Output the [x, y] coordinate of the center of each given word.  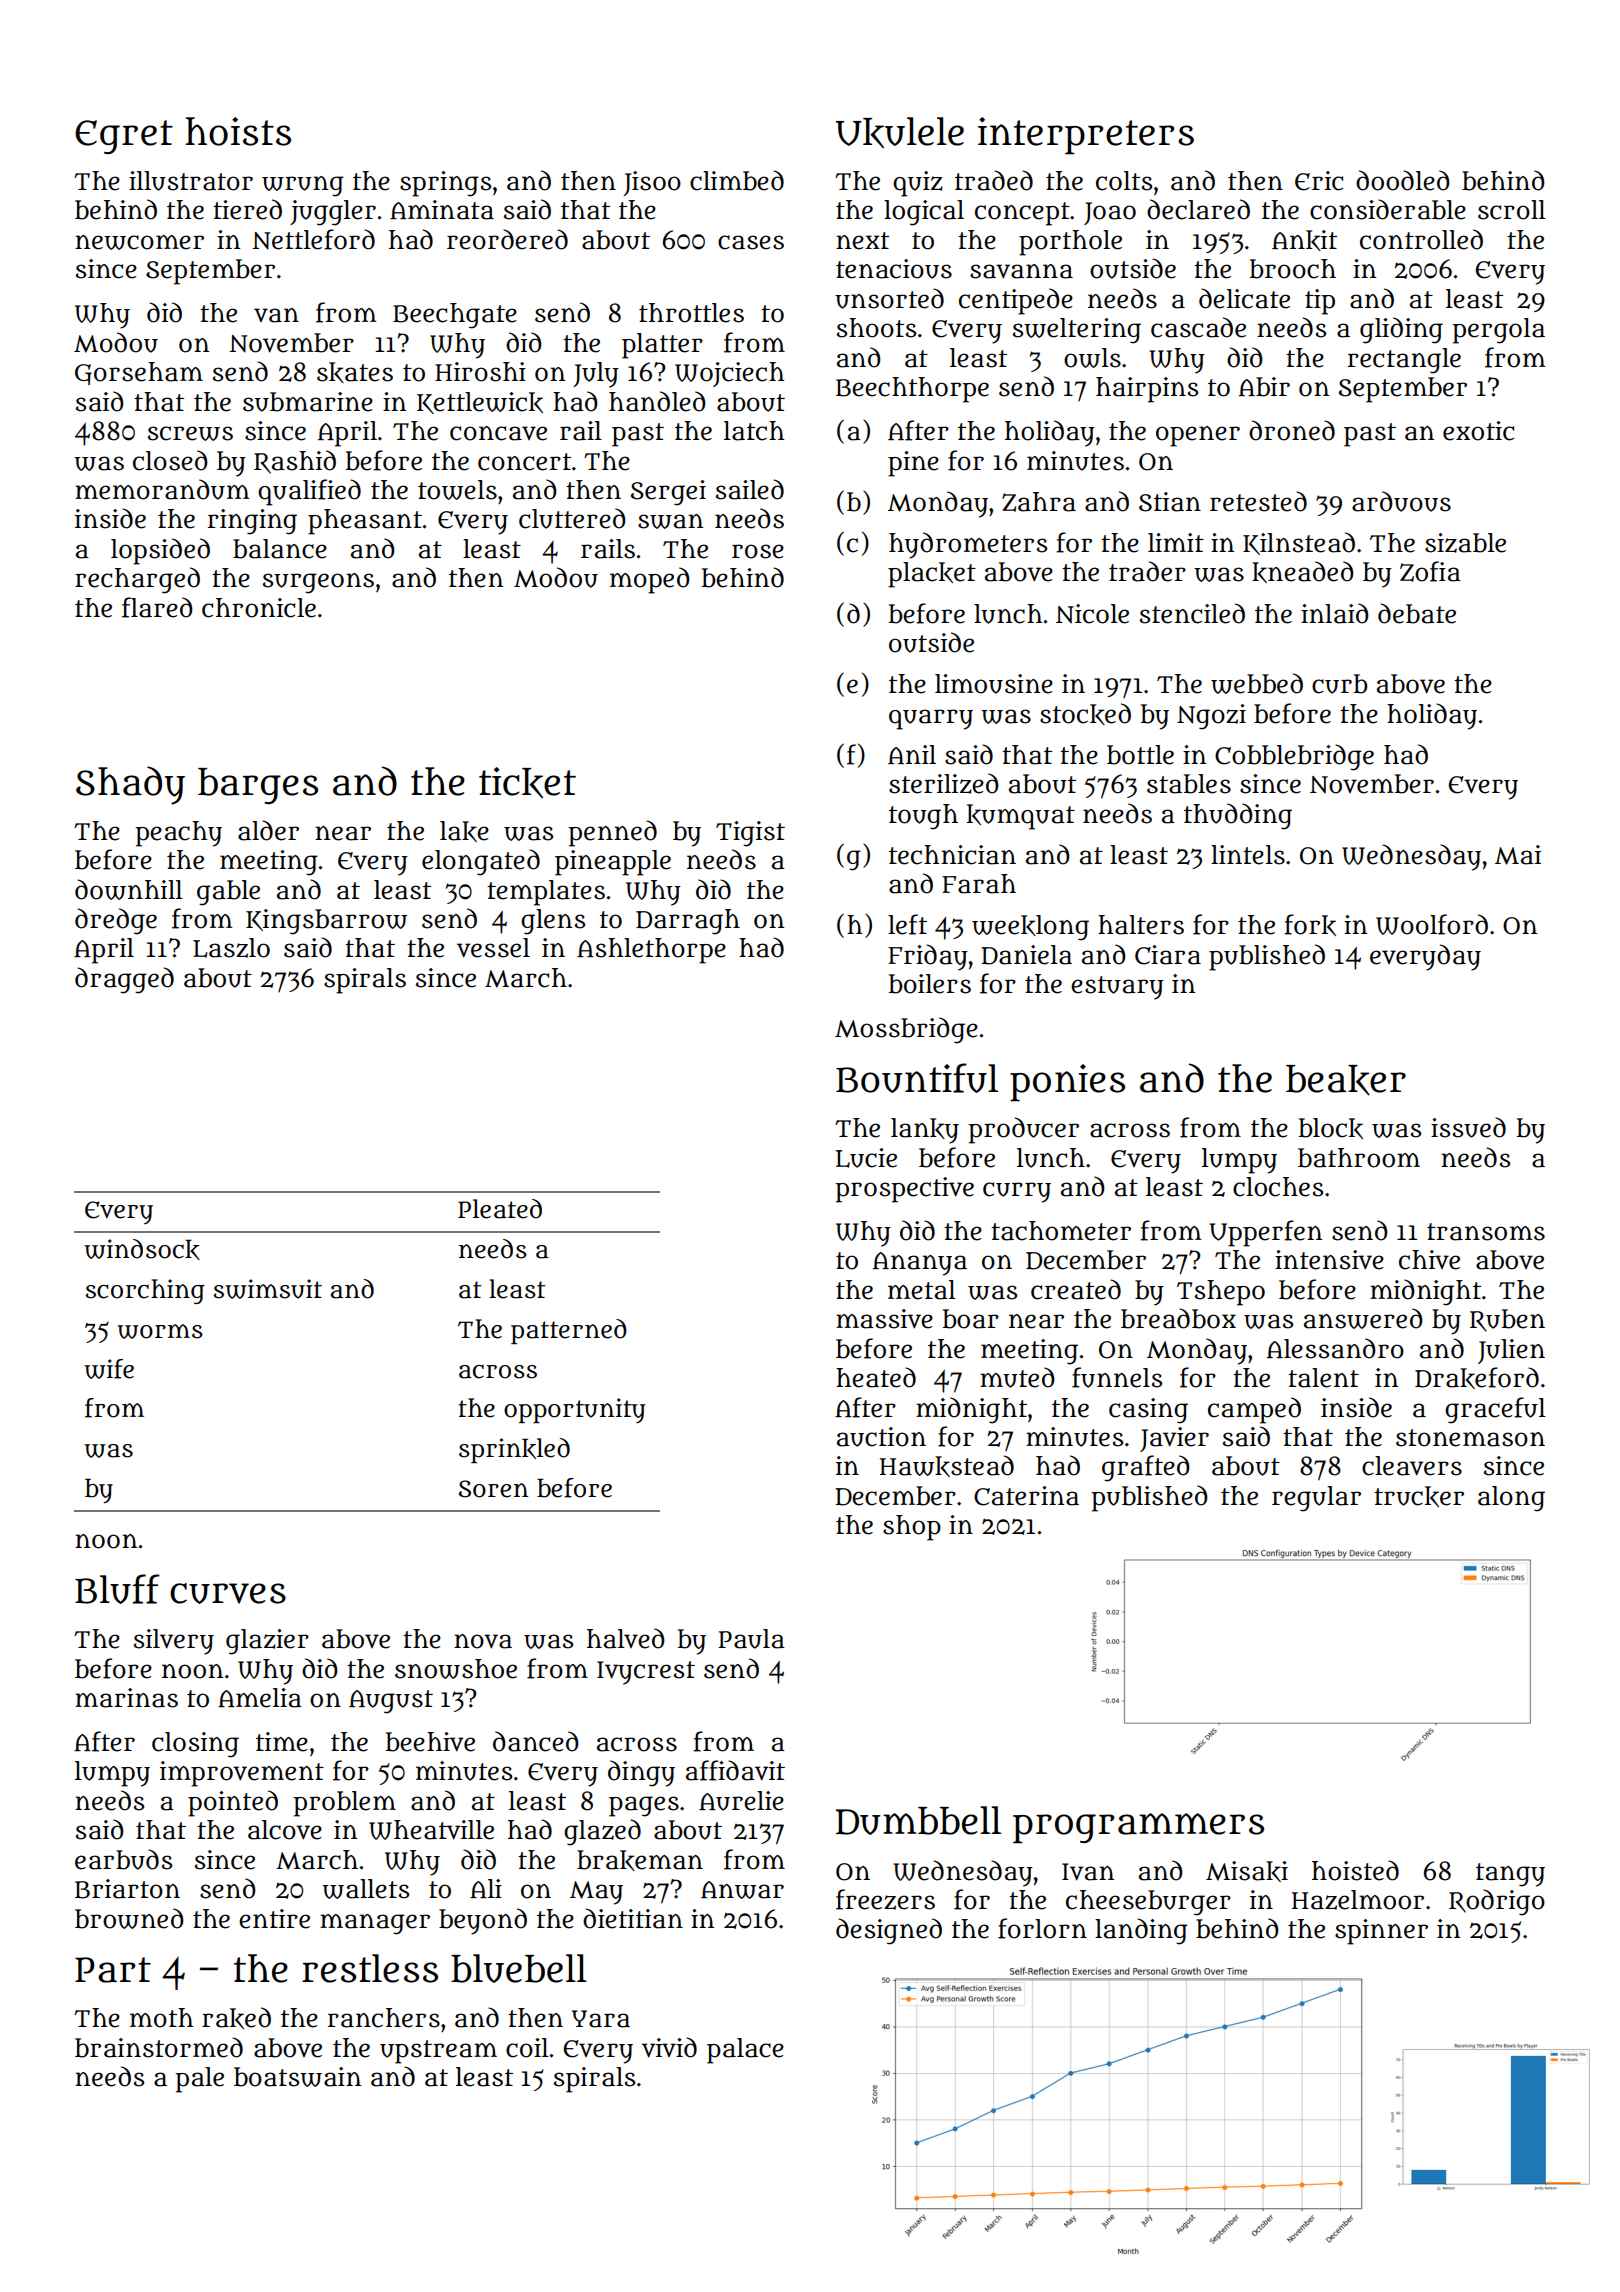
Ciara [1168, 955]
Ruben [1507, 1320]
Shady [130, 785]
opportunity [574, 1410]
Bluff [117, 1589]
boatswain [297, 2077]
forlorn [1042, 1928]
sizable [1465, 543]
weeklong [1030, 928]
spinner [1381, 1932]
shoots [876, 328]
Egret [124, 137]
